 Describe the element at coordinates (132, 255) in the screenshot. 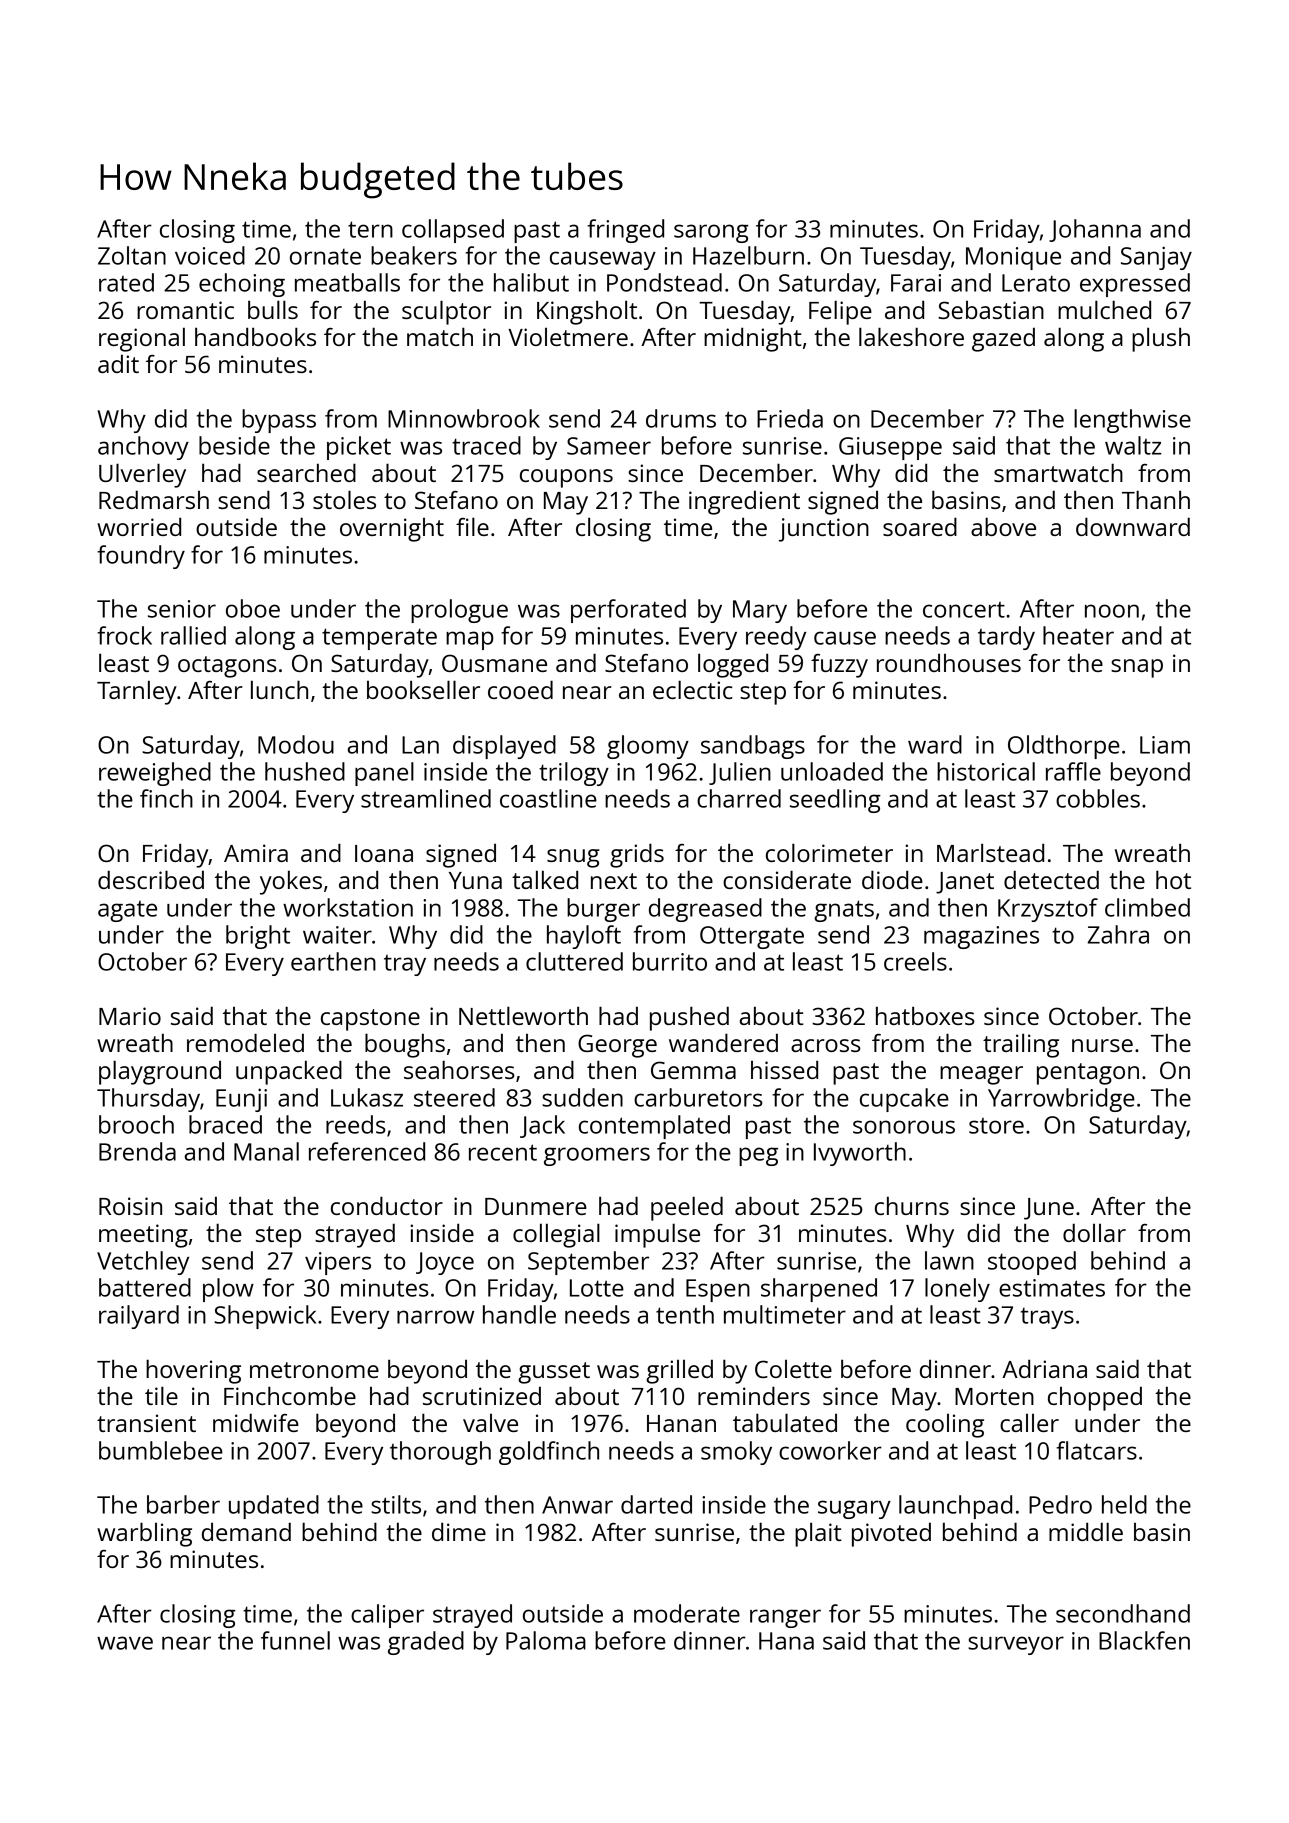

I see `Zoltan` at that location.
